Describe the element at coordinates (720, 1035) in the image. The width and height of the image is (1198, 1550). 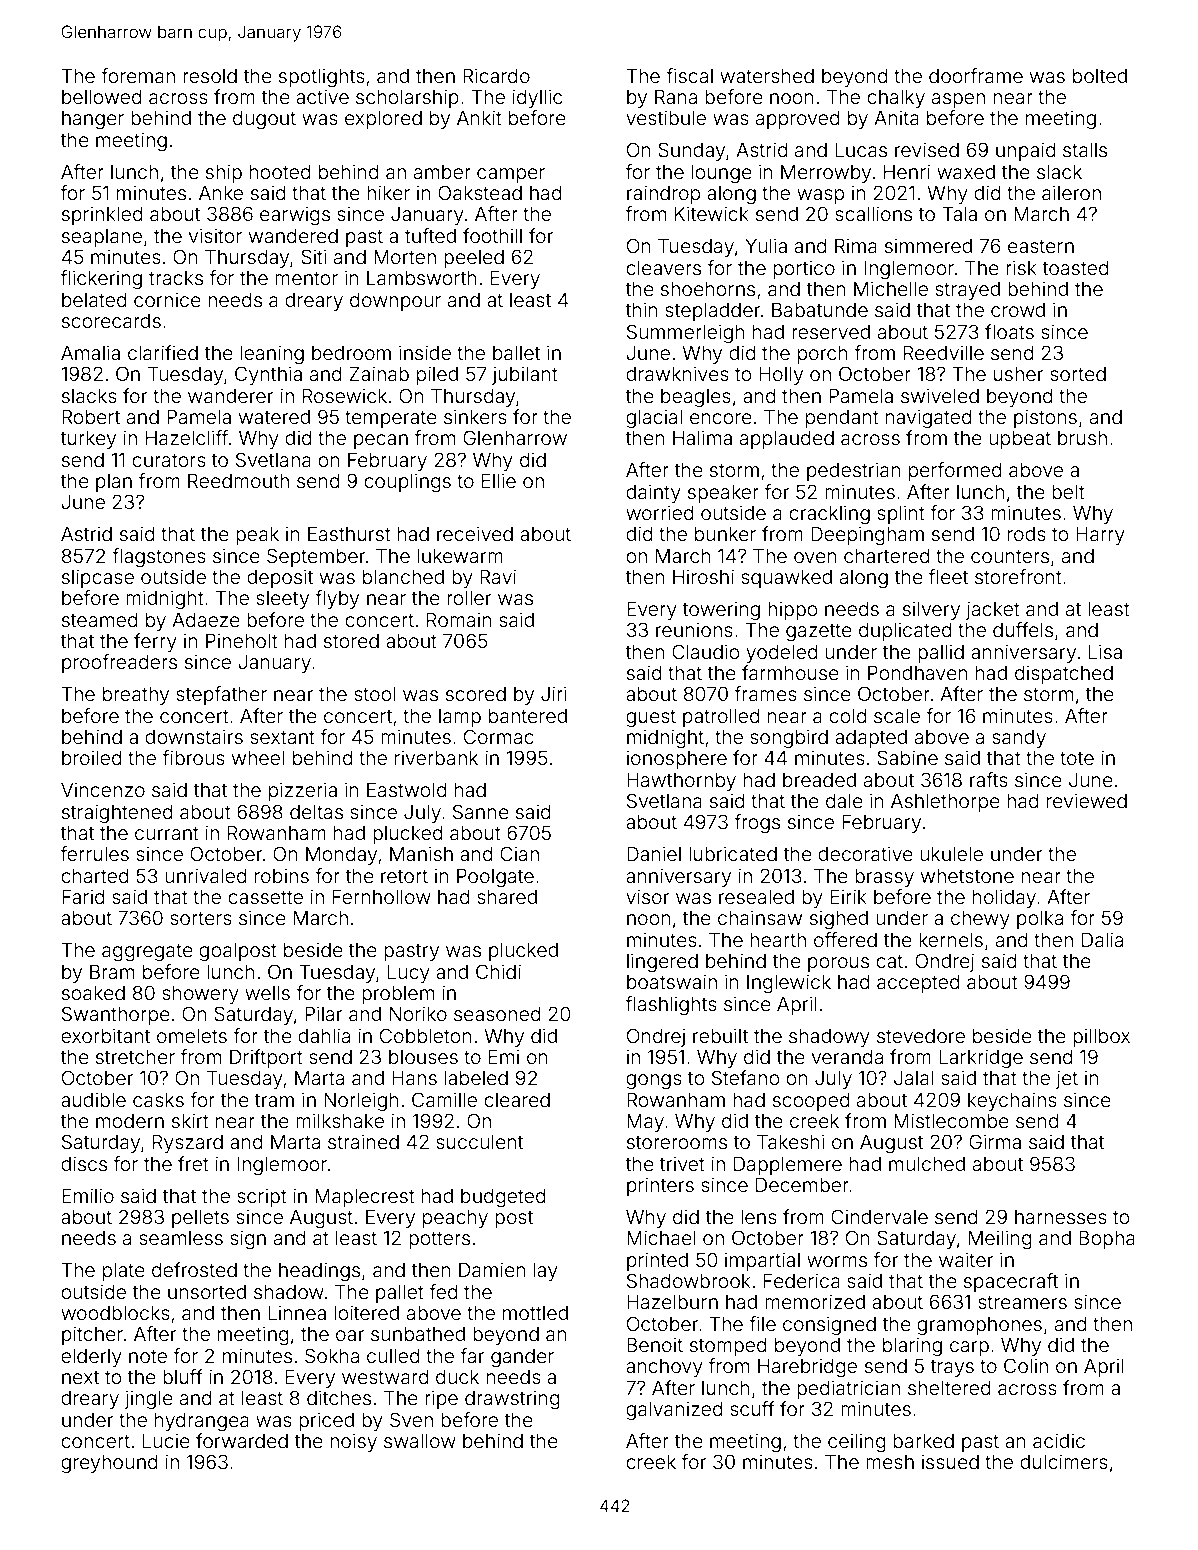
I see `rebuilt` at that location.
